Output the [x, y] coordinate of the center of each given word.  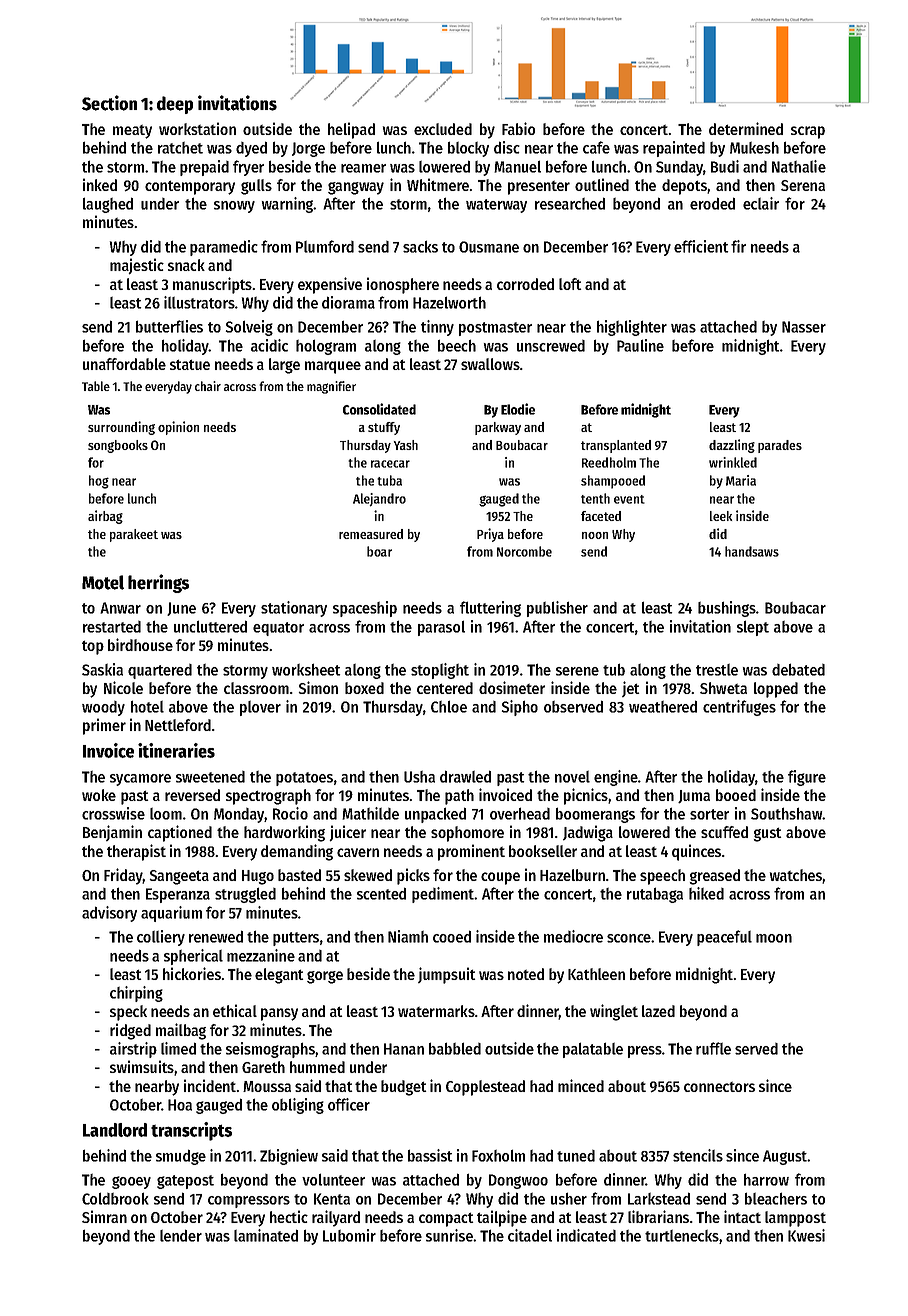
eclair [761, 203]
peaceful [724, 938]
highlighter [632, 328]
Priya [490, 535]
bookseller [543, 851]
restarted [112, 627]
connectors [719, 1087]
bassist [430, 1155]
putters [296, 939]
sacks [420, 246]
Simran [104, 1216]
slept [753, 628]
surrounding [121, 428]
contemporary [190, 187]
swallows [490, 364]
